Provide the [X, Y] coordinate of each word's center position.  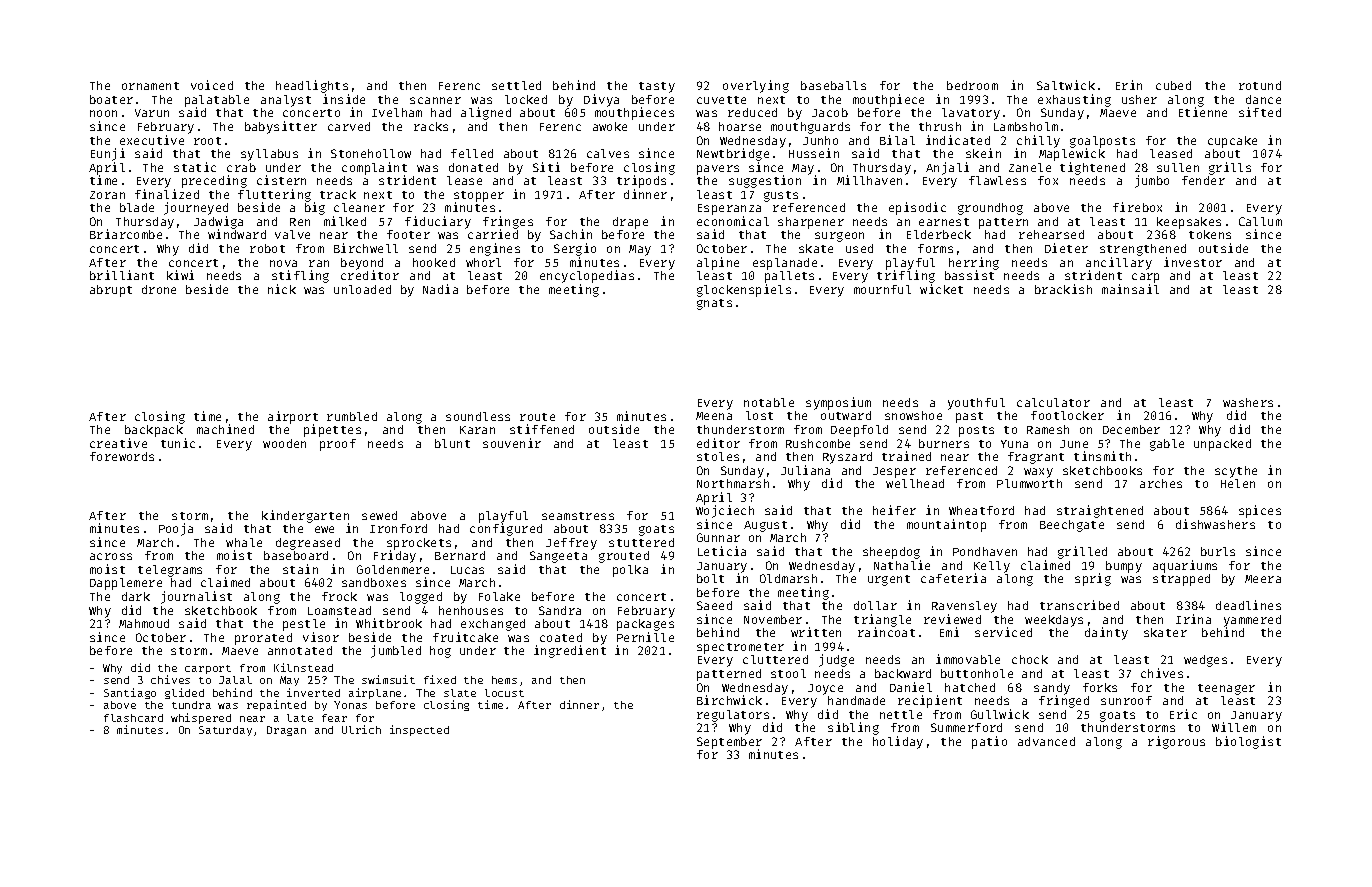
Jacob [830, 112]
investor [1193, 262]
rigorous [1176, 742]
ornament [150, 86]
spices [1260, 511]
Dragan [286, 731]
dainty [1106, 633]
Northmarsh [733, 483]
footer [408, 234]
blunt [452, 443]
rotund [1260, 85]
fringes [508, 223]
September [729, 743]
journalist [196, 597]
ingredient [570, 651]
